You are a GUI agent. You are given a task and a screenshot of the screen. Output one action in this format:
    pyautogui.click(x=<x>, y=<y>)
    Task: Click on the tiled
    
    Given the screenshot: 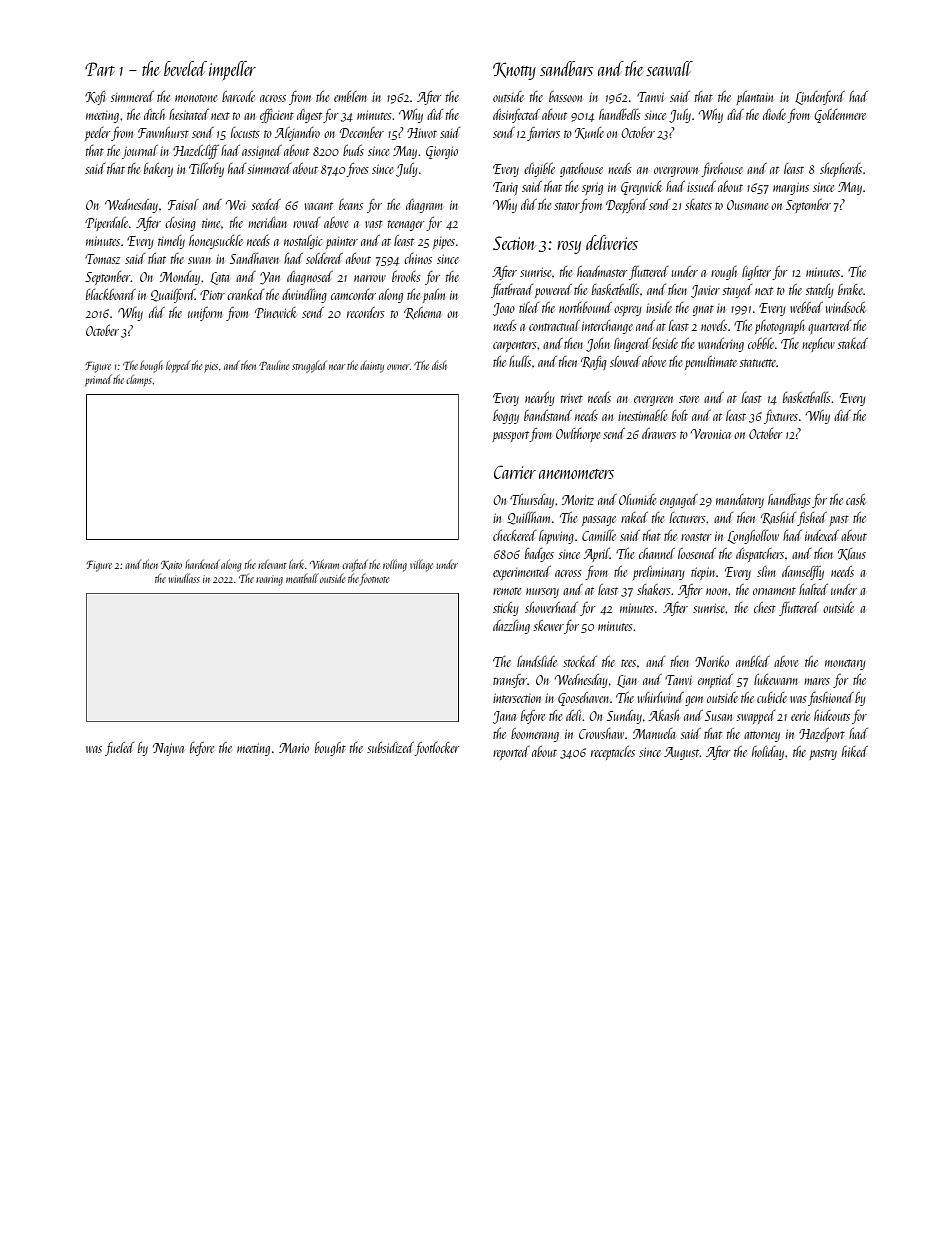 What is the action you would take?
    pyautogui.click(x=529, y=307)
